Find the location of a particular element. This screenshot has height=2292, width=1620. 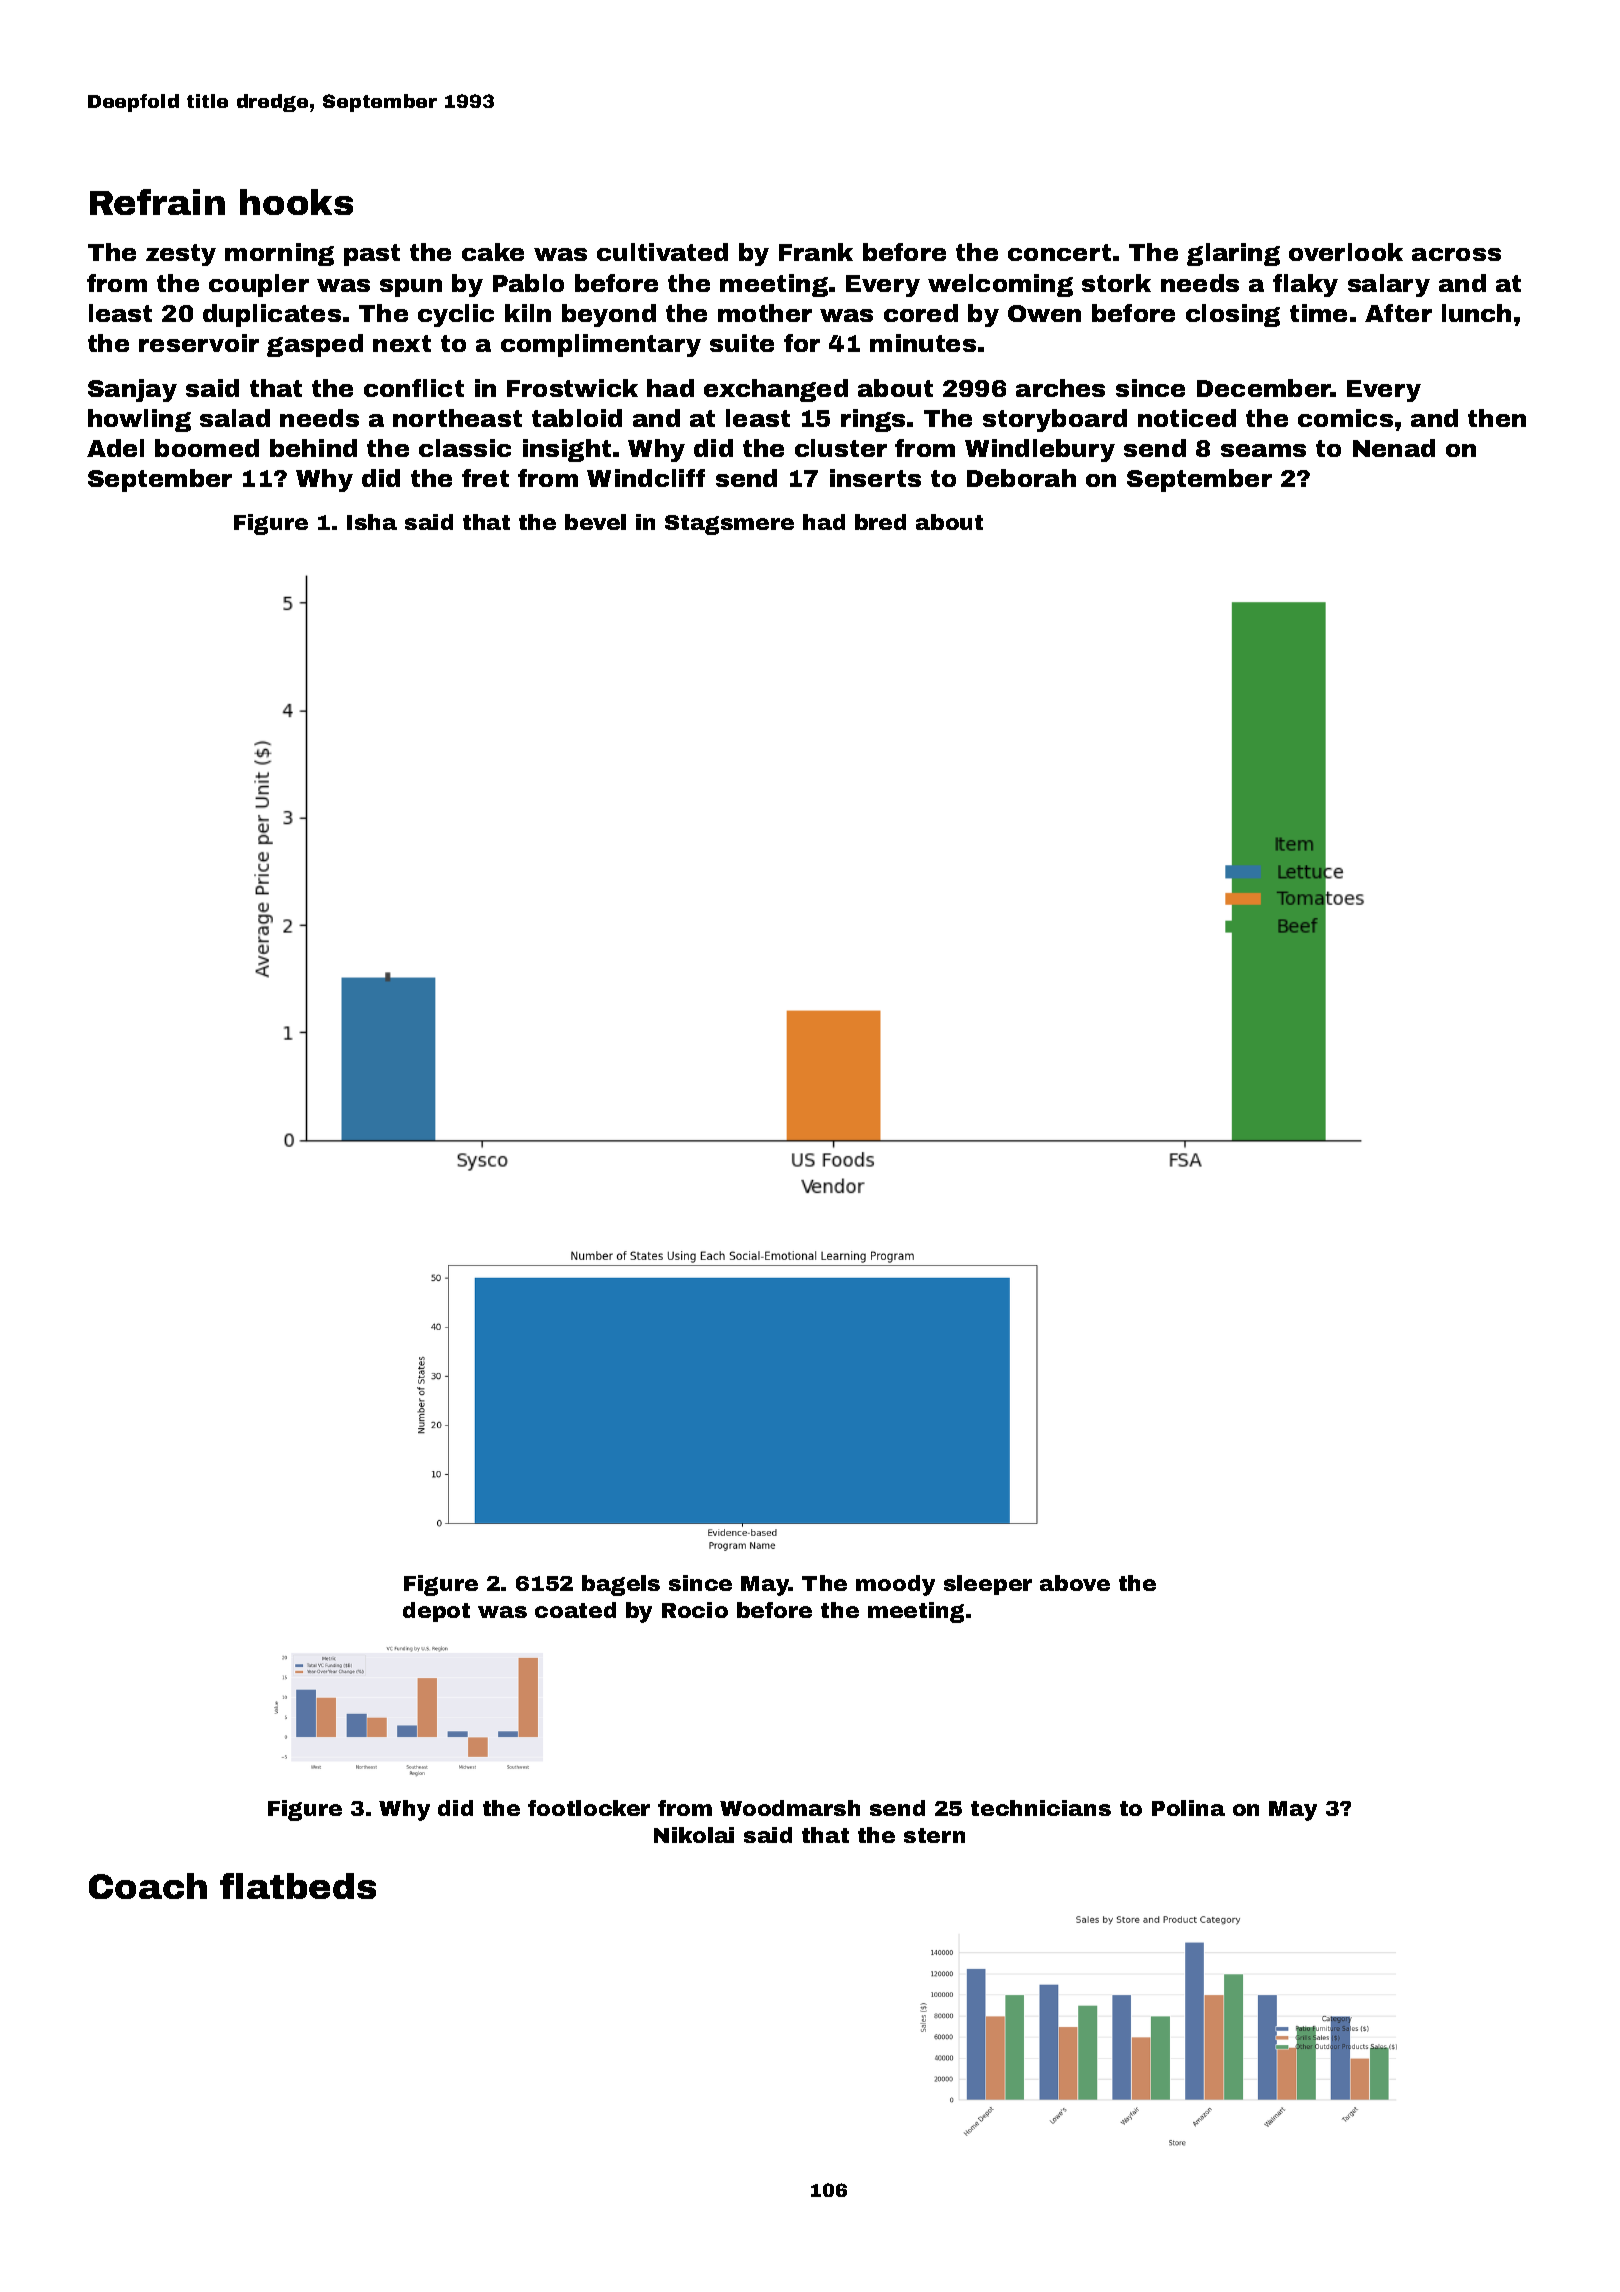

Isha is located at coordinates (372, 522).
